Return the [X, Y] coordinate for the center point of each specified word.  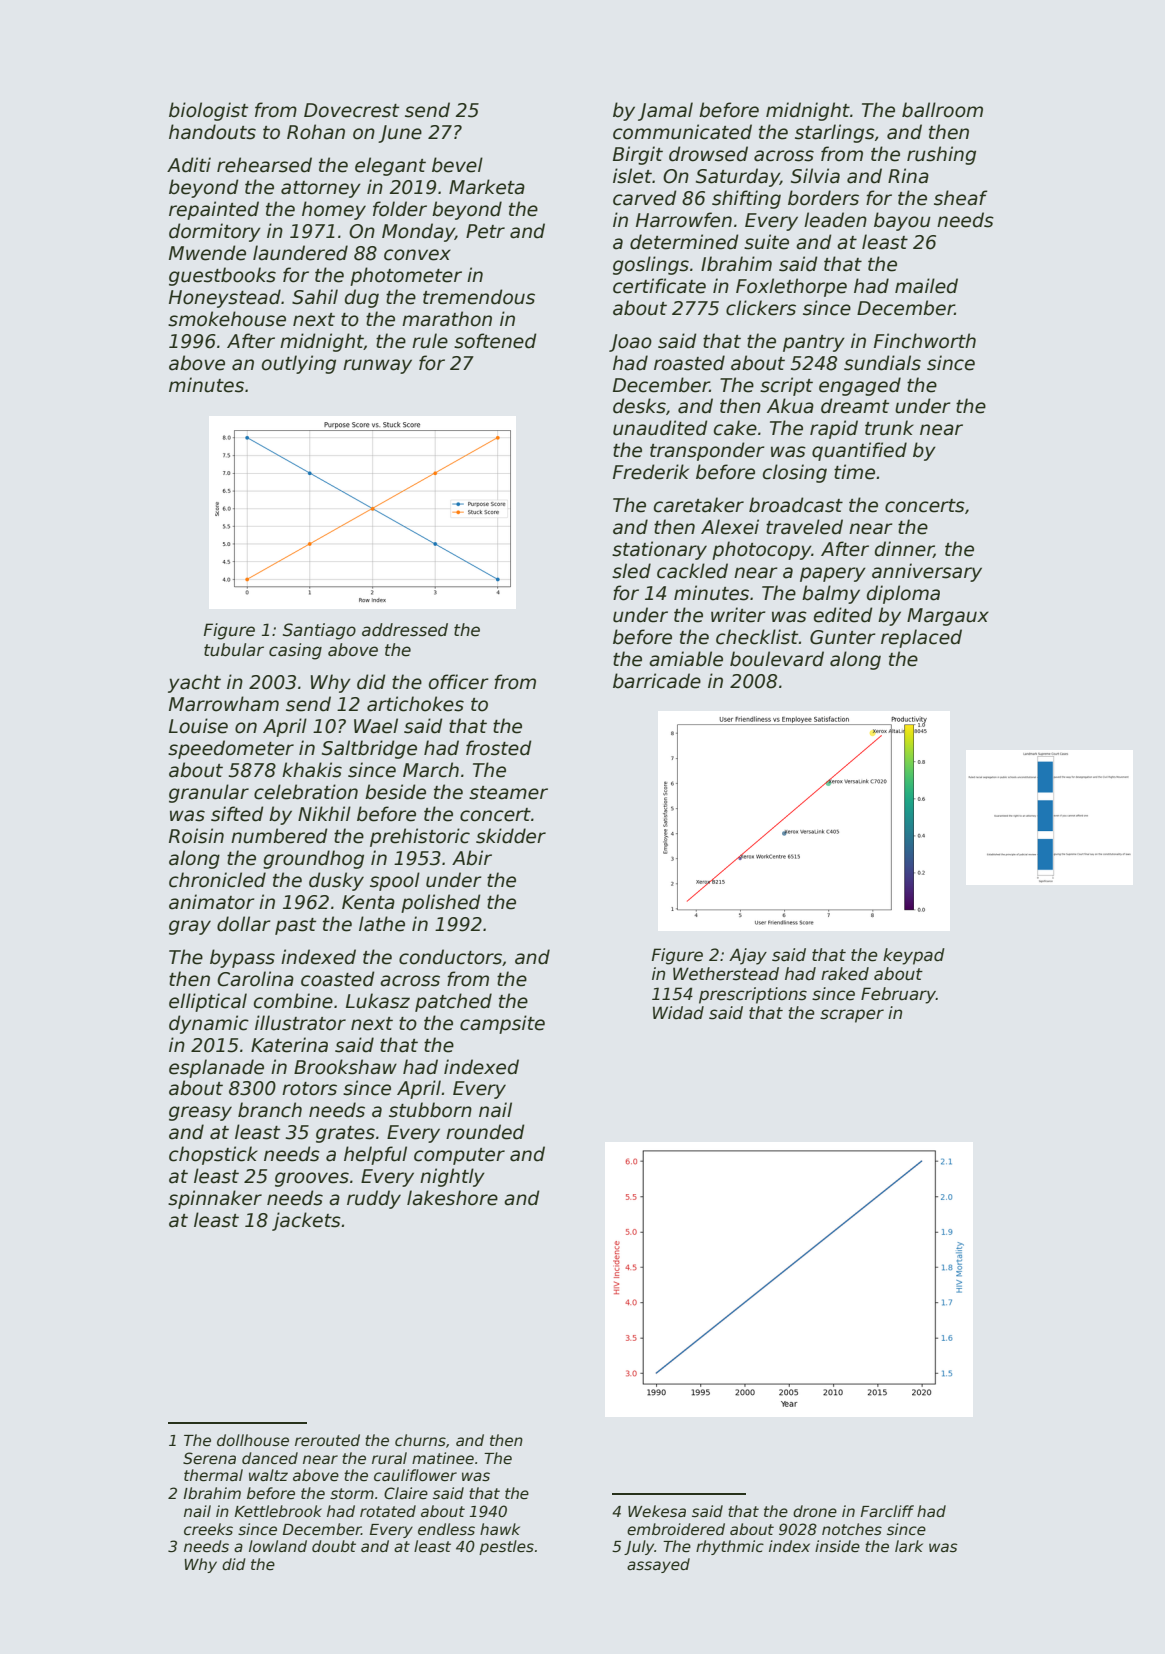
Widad [678, 1013]
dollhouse [253, 1440]
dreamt [855, 406]
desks [639, 406]
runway [377, 366]
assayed [658, 1565]
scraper [852, 1016]
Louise [198, 726]
